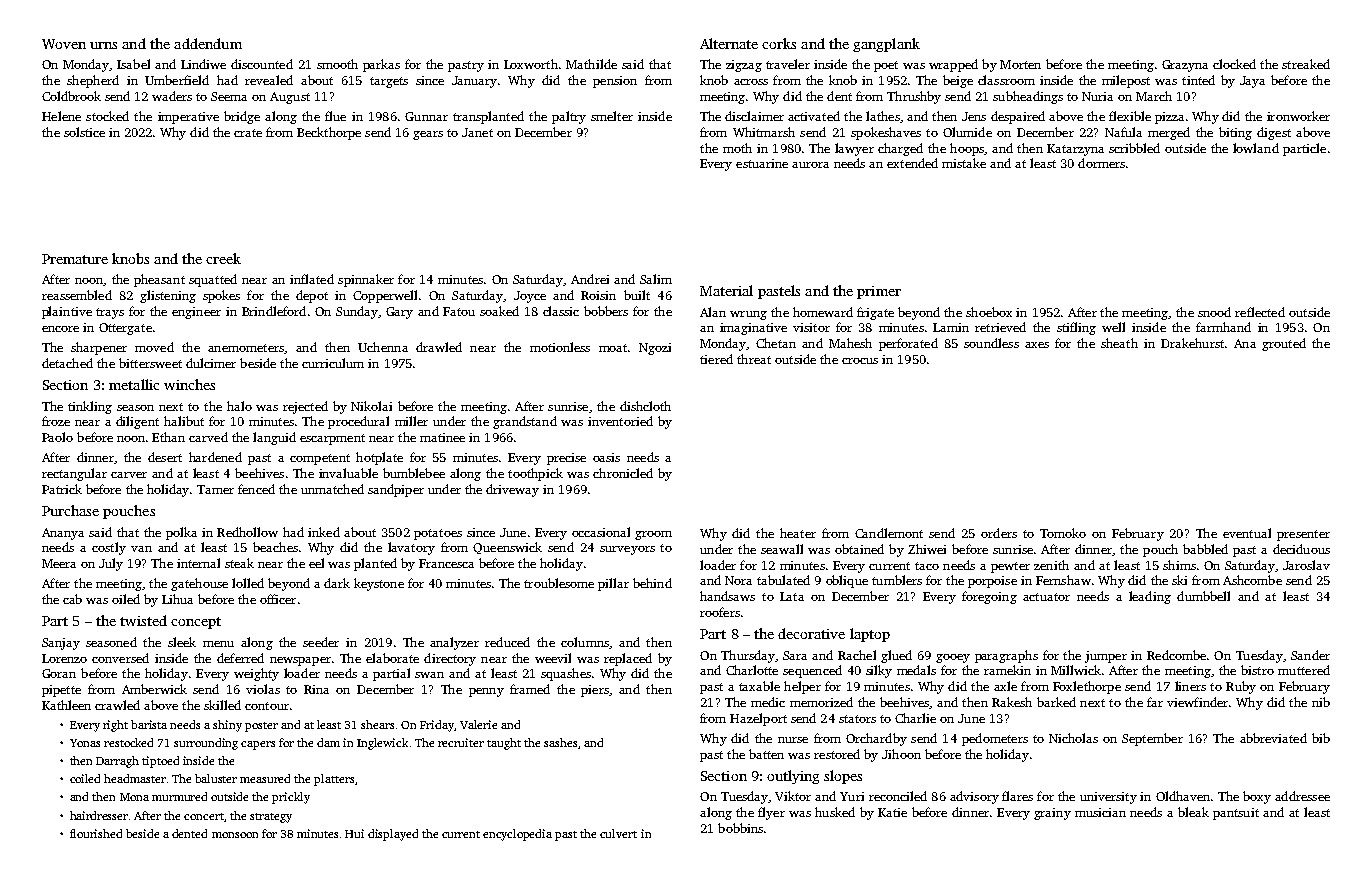  I want to click on monsoon, so click(235, 835).
